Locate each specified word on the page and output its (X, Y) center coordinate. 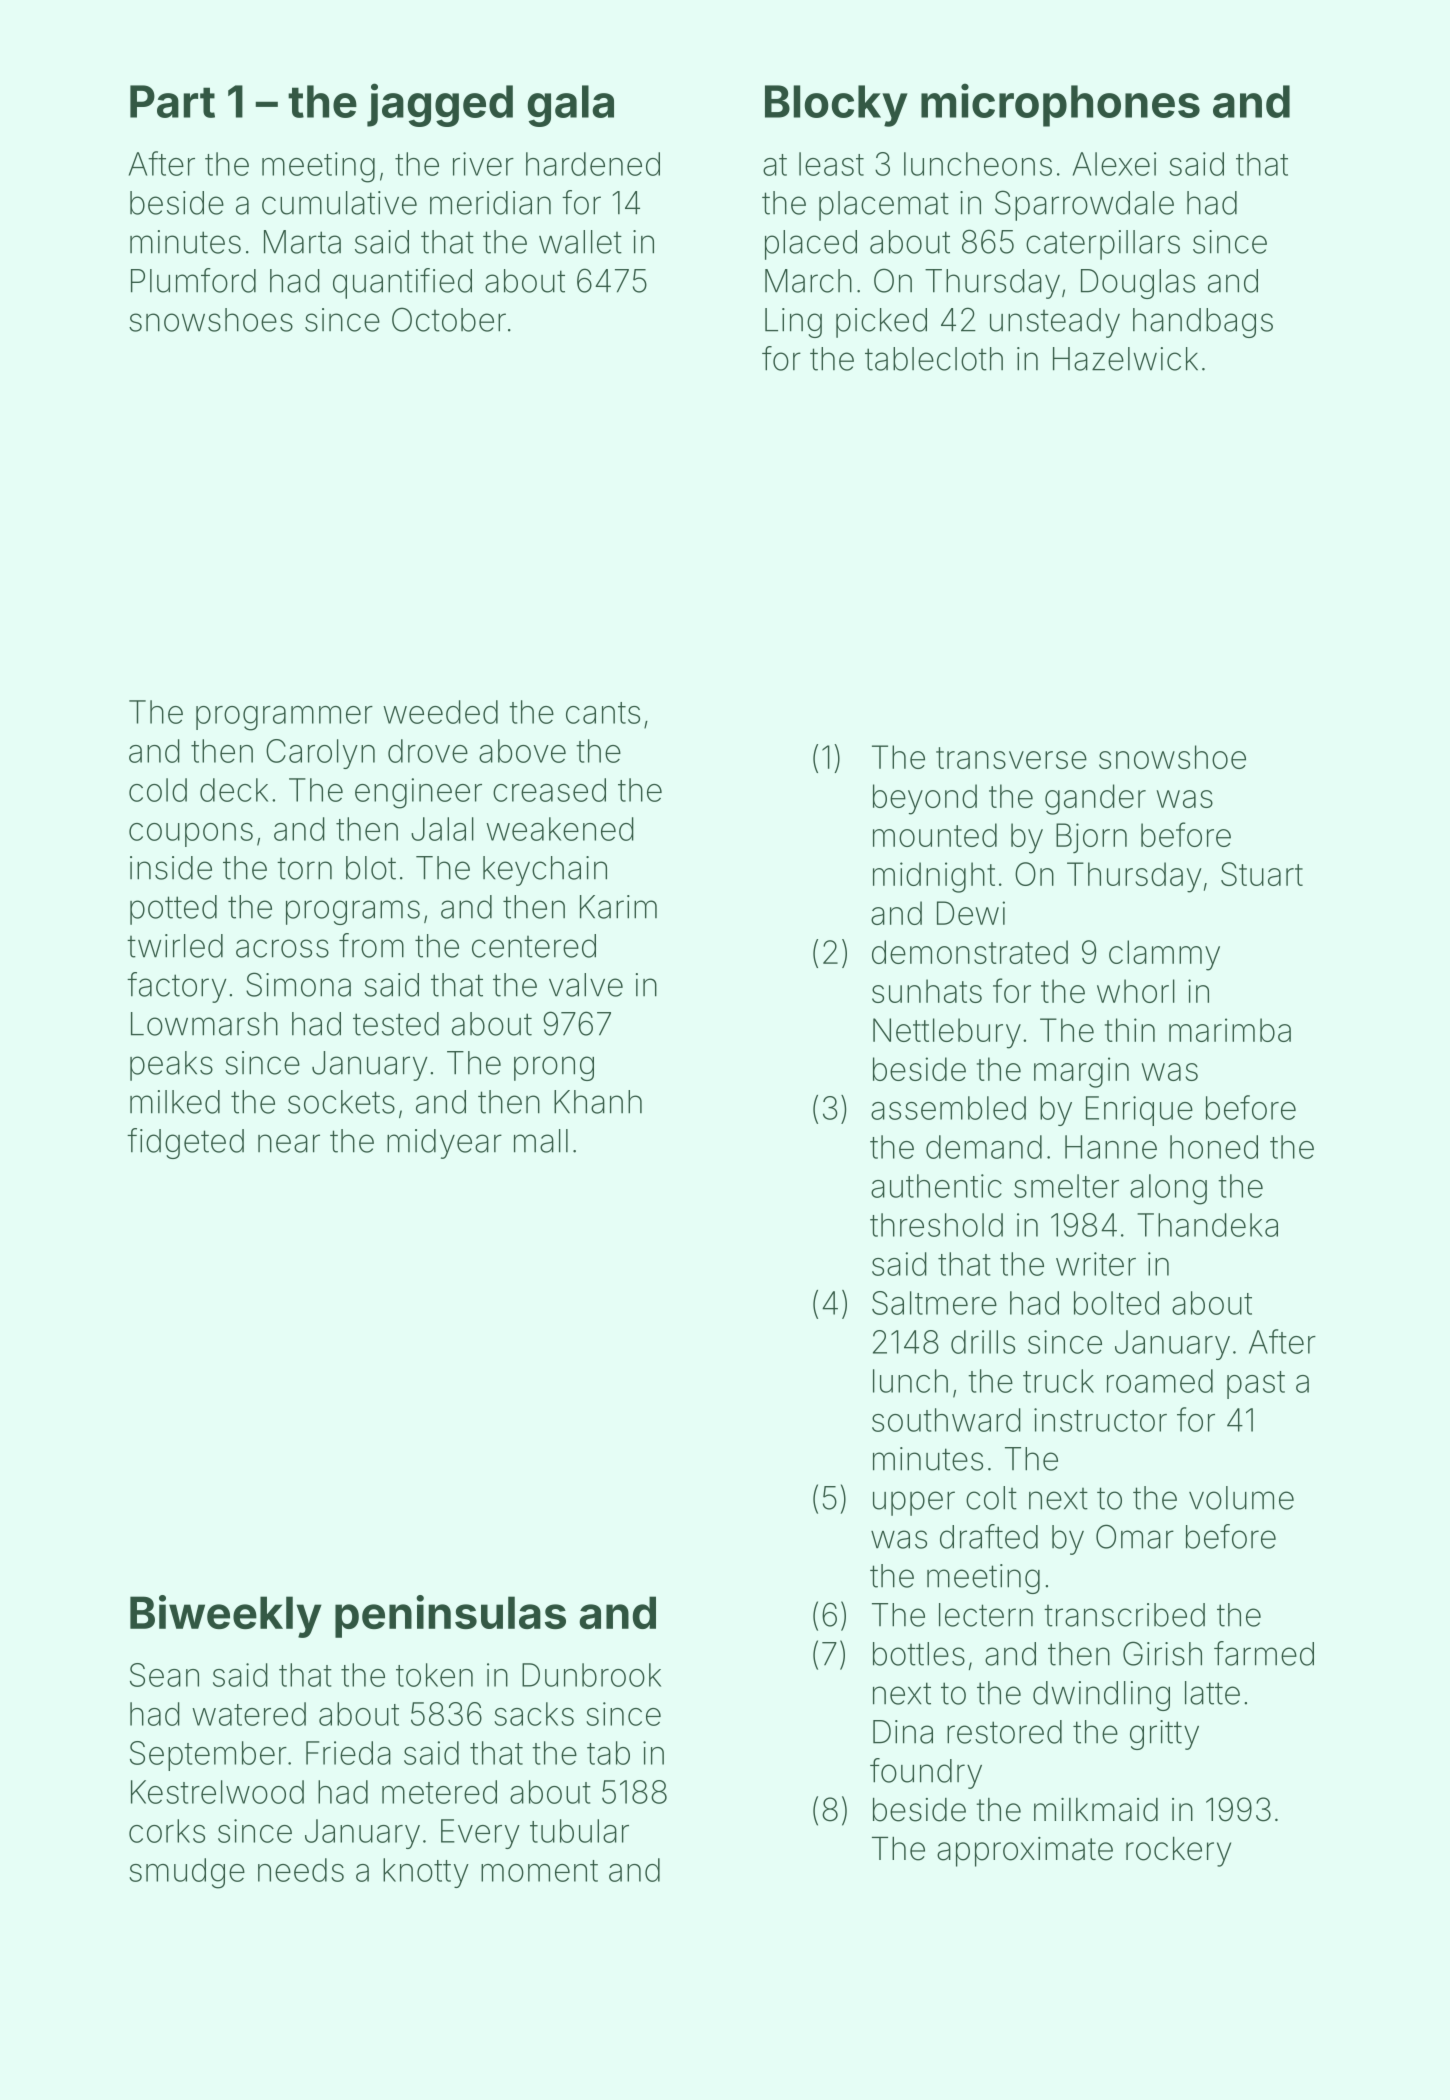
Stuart (1262, 874)
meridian (490, 203)
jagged (440, 105)
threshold (936, 1225)
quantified (402, 283)
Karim (618, 907)
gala (570, 106)
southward (946, 1420)
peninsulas (450, 1616)
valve (586, 985)
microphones (1060, 105)
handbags (1203, 323)
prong (554, 1068)
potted (173, 910)
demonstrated (970, 952)
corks (167, 1831)
